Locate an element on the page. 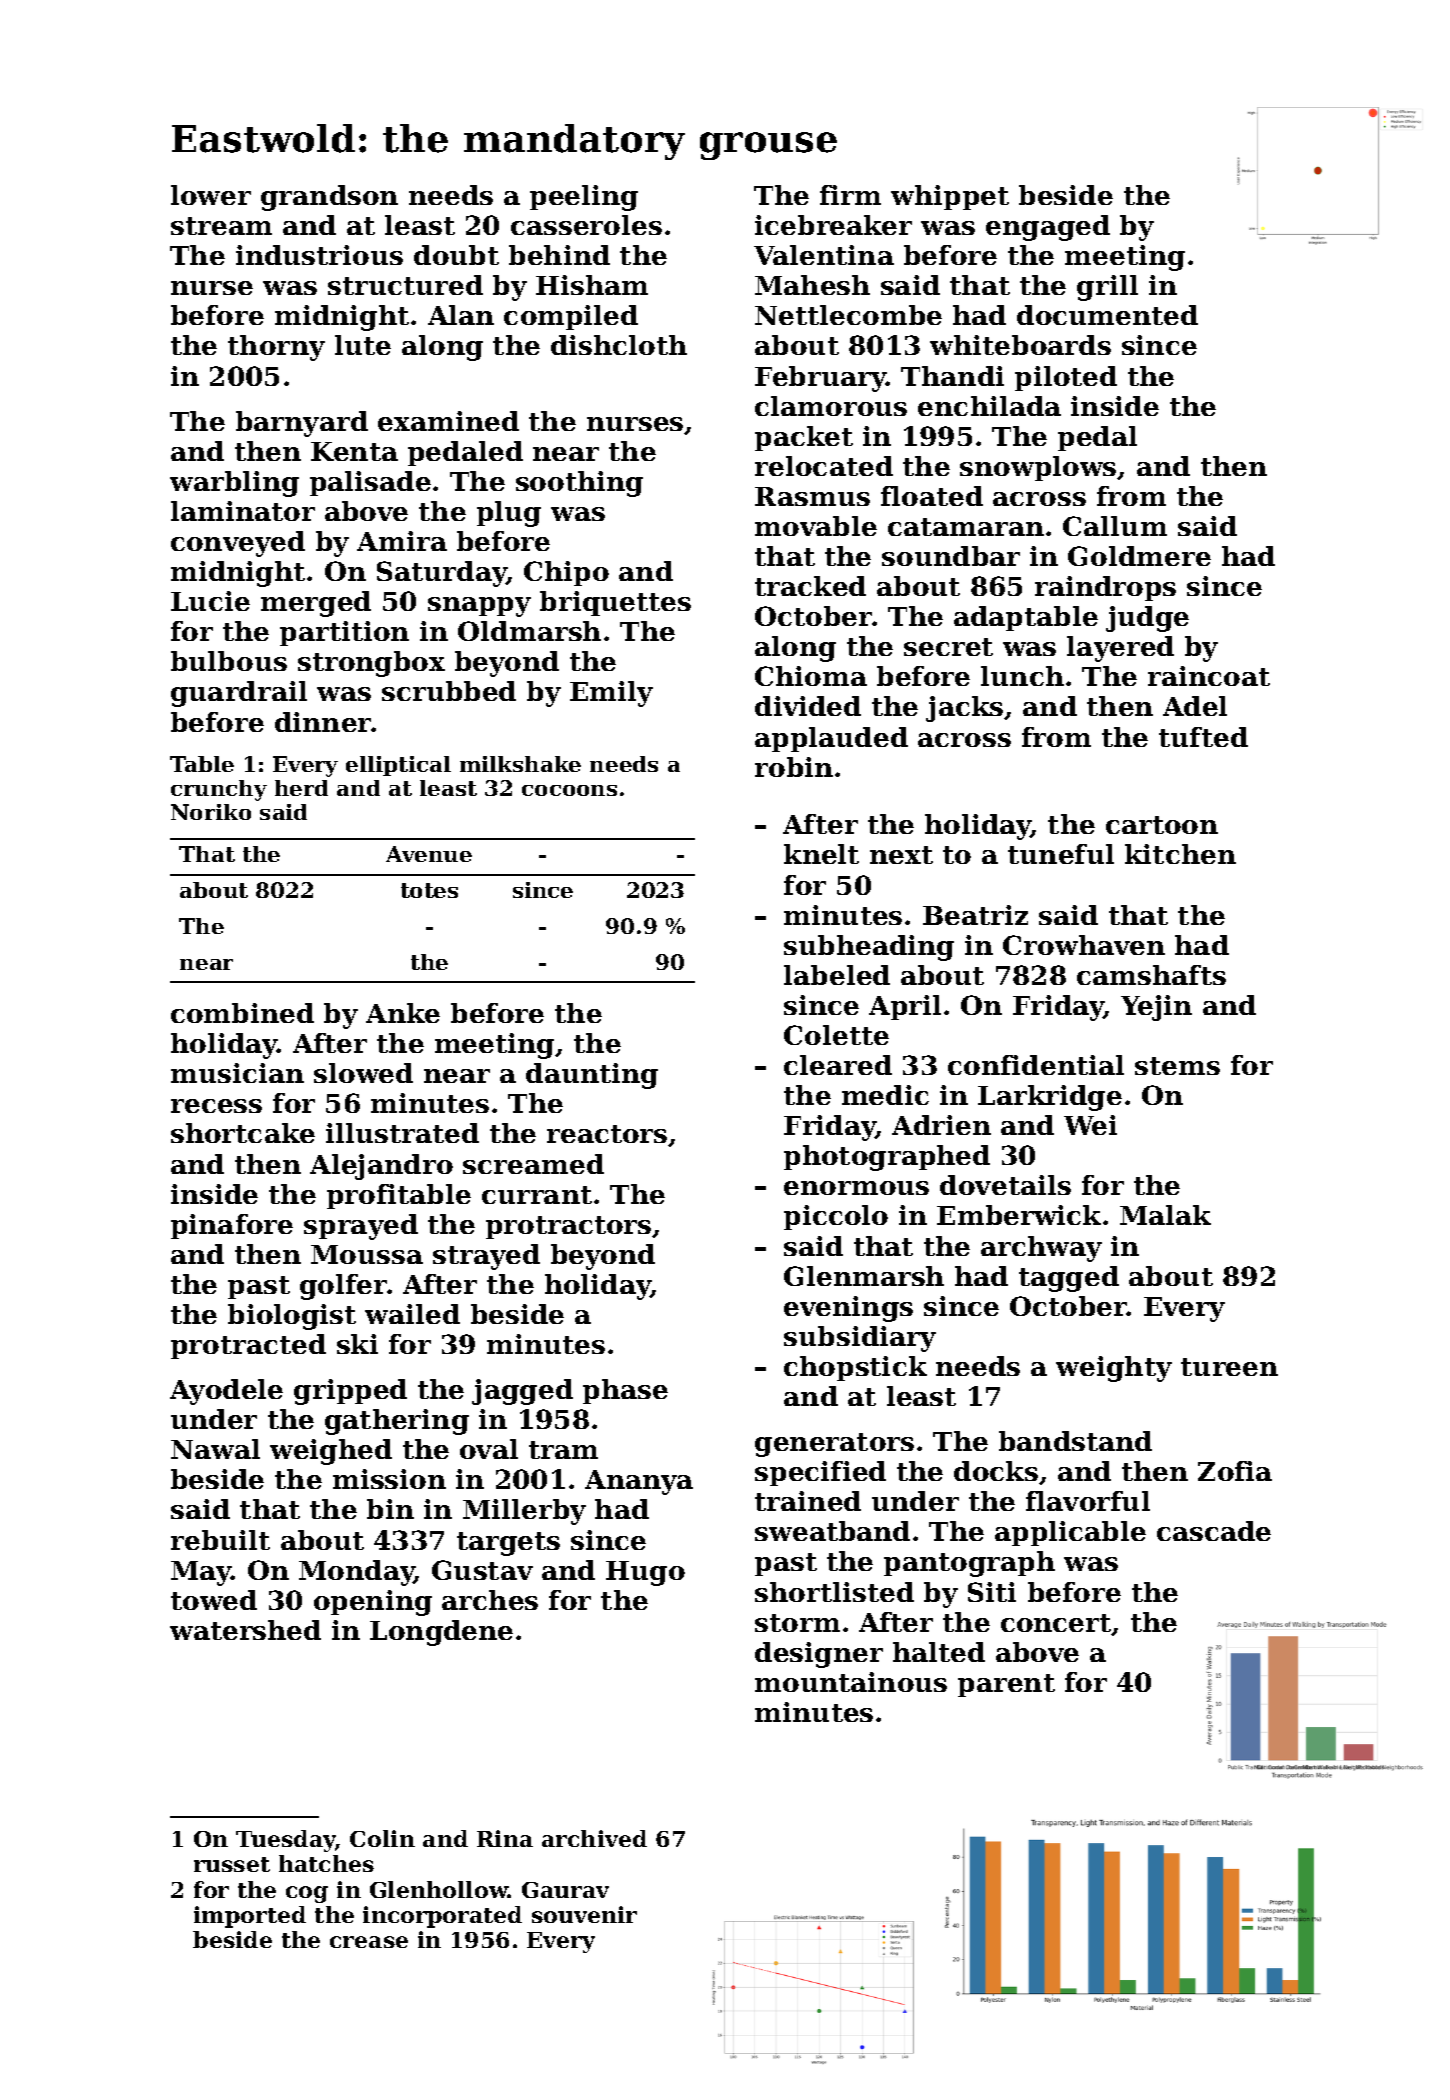 This document has height=2100, width=1450. daunting is located at coordinates (592, 1076).
